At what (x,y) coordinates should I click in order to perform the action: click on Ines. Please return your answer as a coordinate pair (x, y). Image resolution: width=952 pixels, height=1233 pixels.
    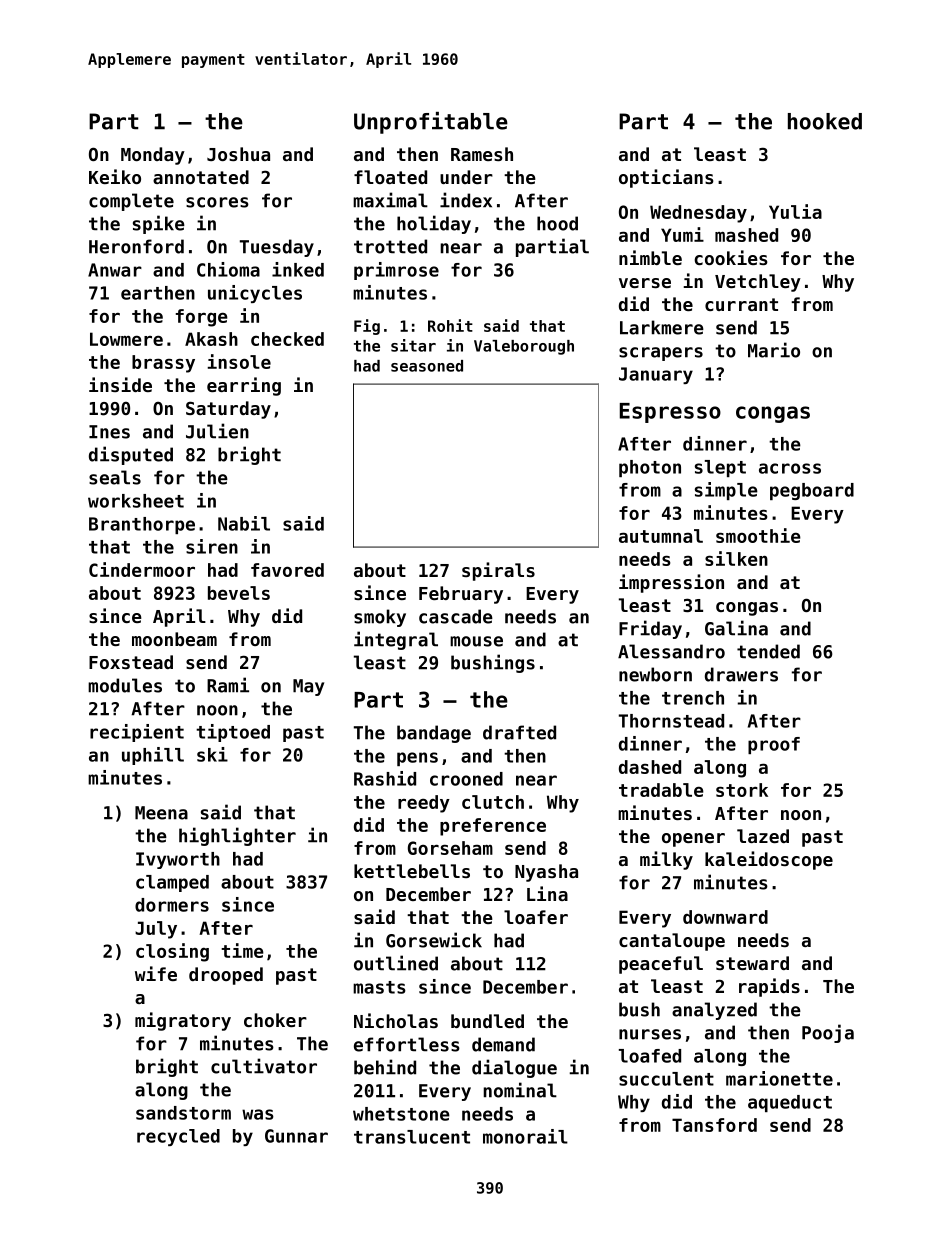
    Looking at the image, I should click on (109, 432).
